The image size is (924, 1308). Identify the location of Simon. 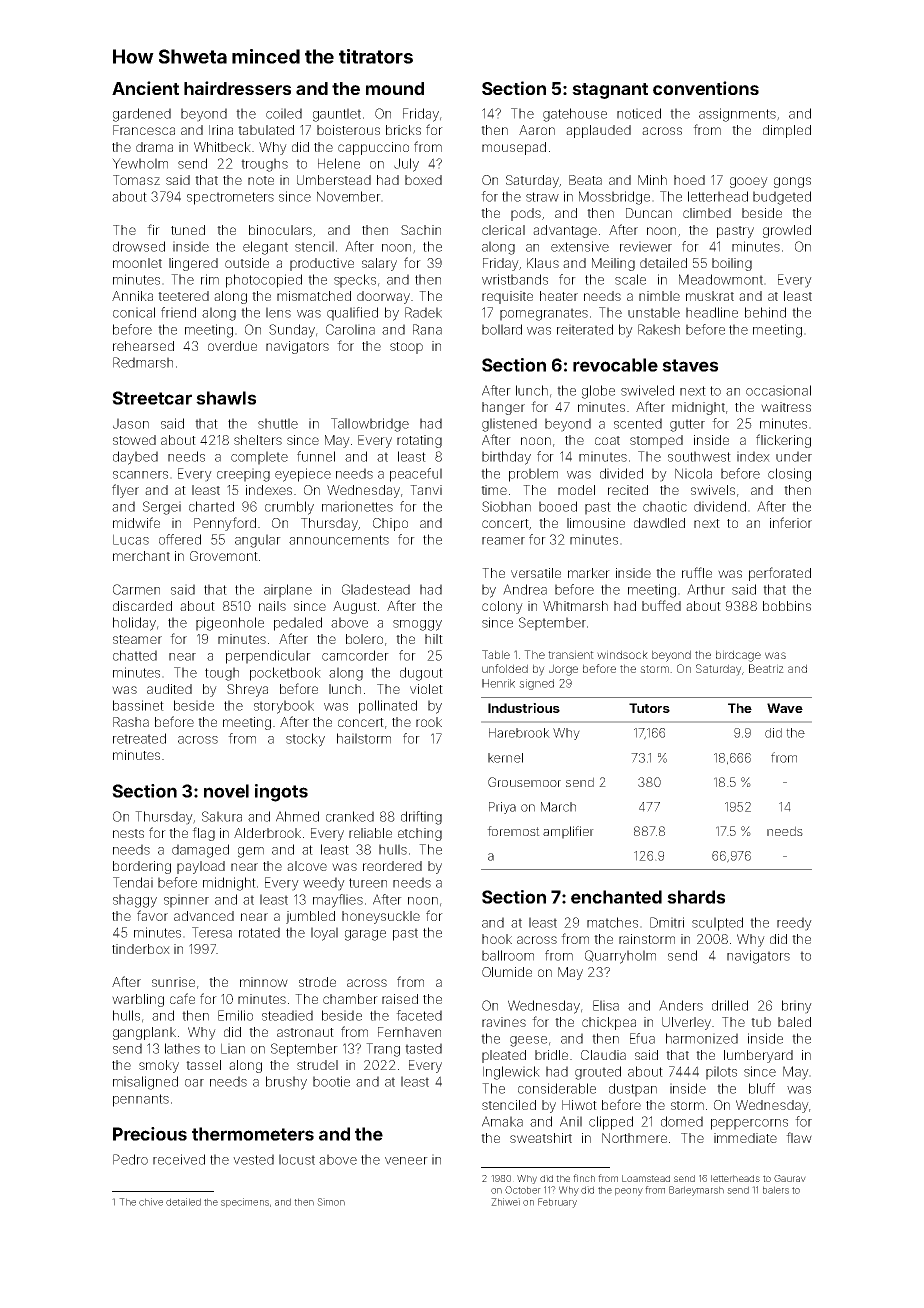
(331, 1202).
